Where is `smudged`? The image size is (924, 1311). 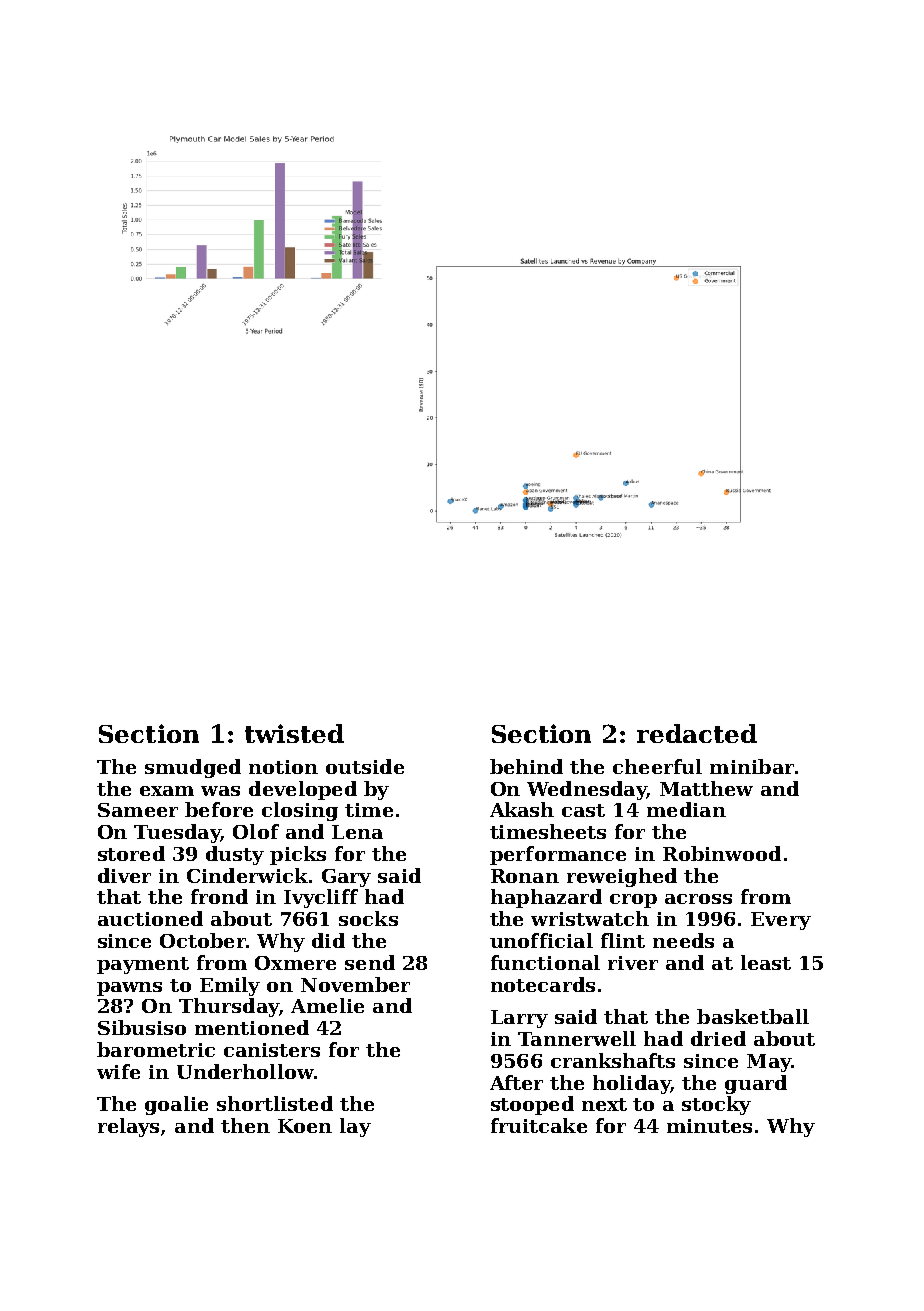 smudged is located at coordinates (193, 768).
